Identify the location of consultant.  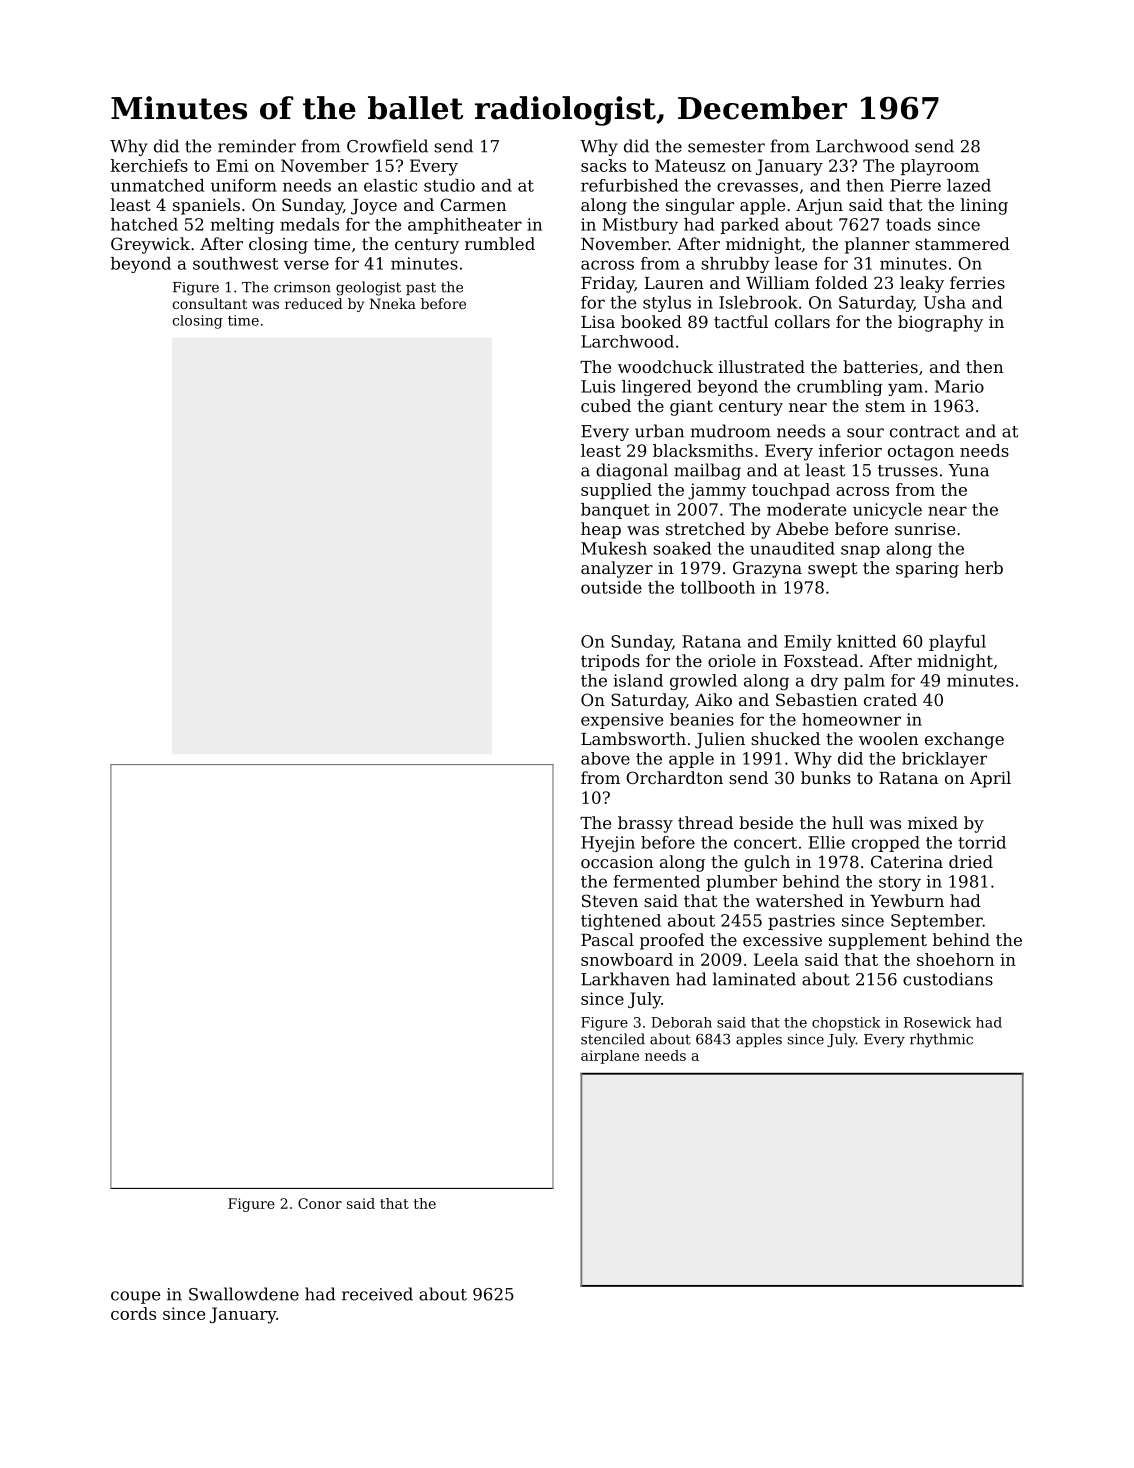
(209, 303).
